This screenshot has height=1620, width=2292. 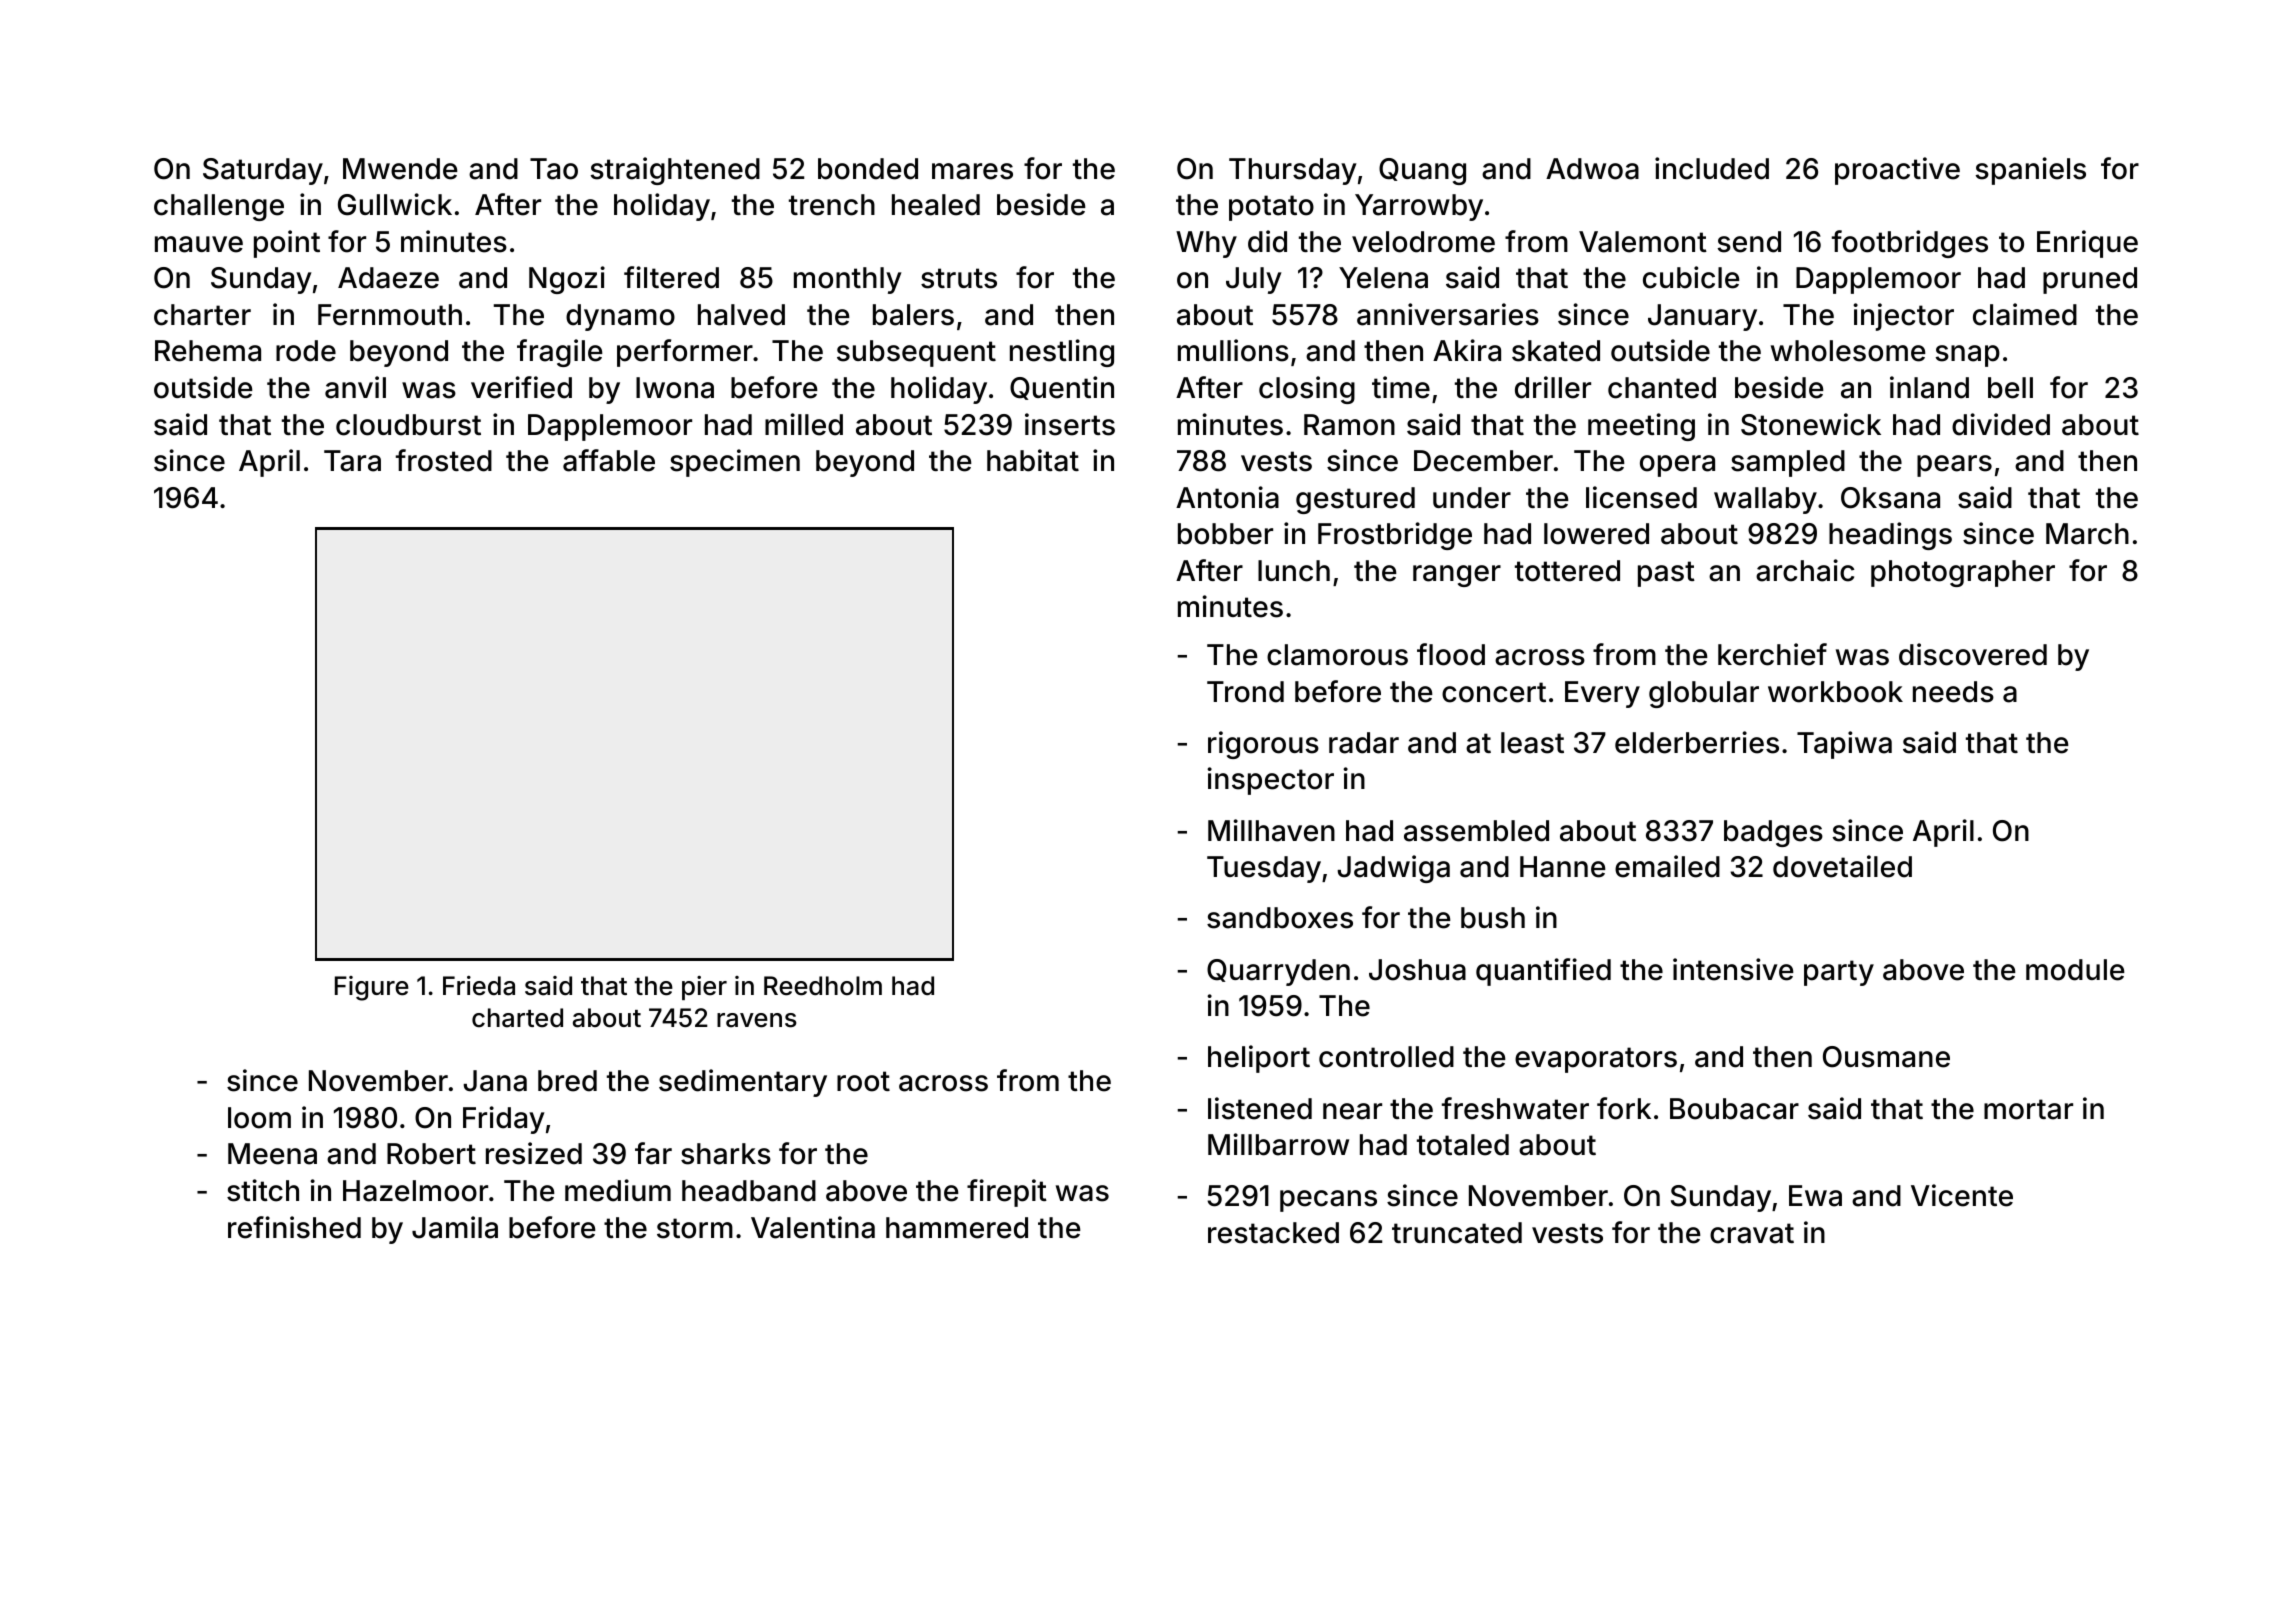 I want to click on bobber, so click(x=1225, y=534).
